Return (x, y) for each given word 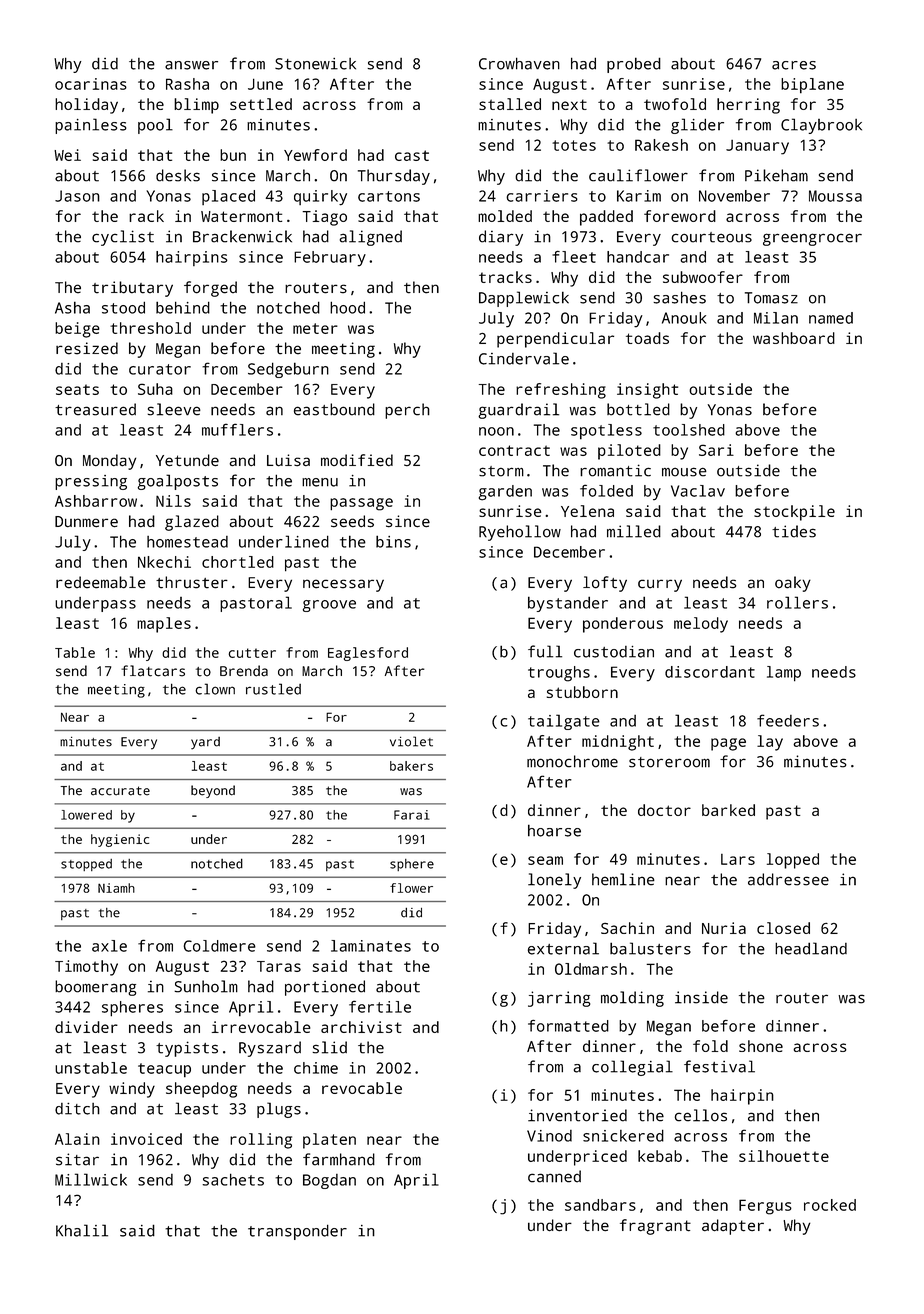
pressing (91, 482)
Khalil (82, 1230)
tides (794, 531)
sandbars (600, 1205)
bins (393, 541)
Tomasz (771, 298)
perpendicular (555, 340)
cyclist (123, 238)
